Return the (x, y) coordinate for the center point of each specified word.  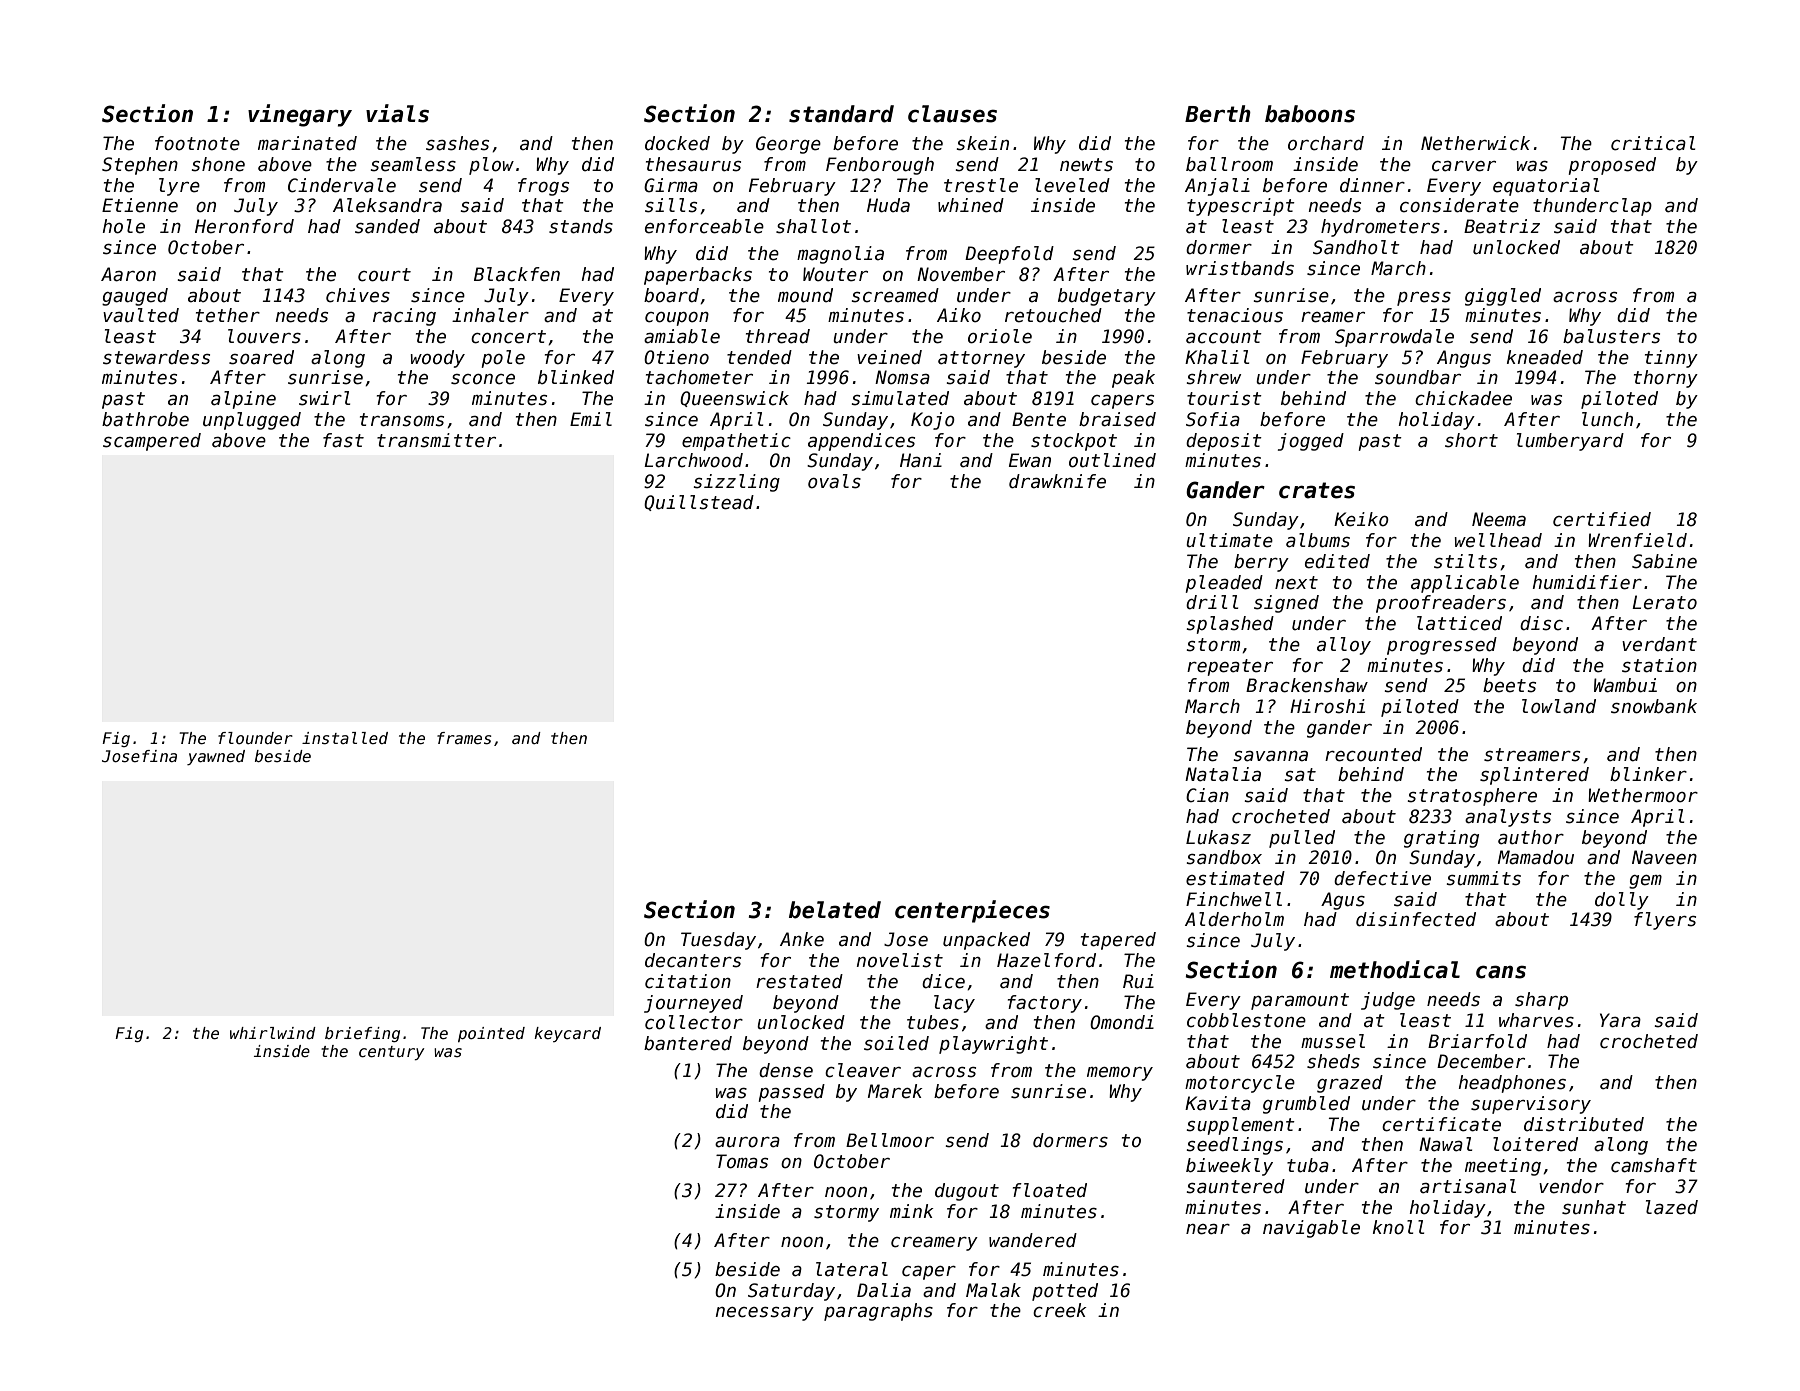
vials (397, 113)
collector (694, 1022)
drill (1212, 602)
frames (464, 738)
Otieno (676, 357)
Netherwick (1475, 143)
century (391, 1053)
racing (404, 317)
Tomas (742, 1161)
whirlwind (273, 1033)
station (1659, 665)
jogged (1311, 442)
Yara (1620, 1020)
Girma (671, 185)
